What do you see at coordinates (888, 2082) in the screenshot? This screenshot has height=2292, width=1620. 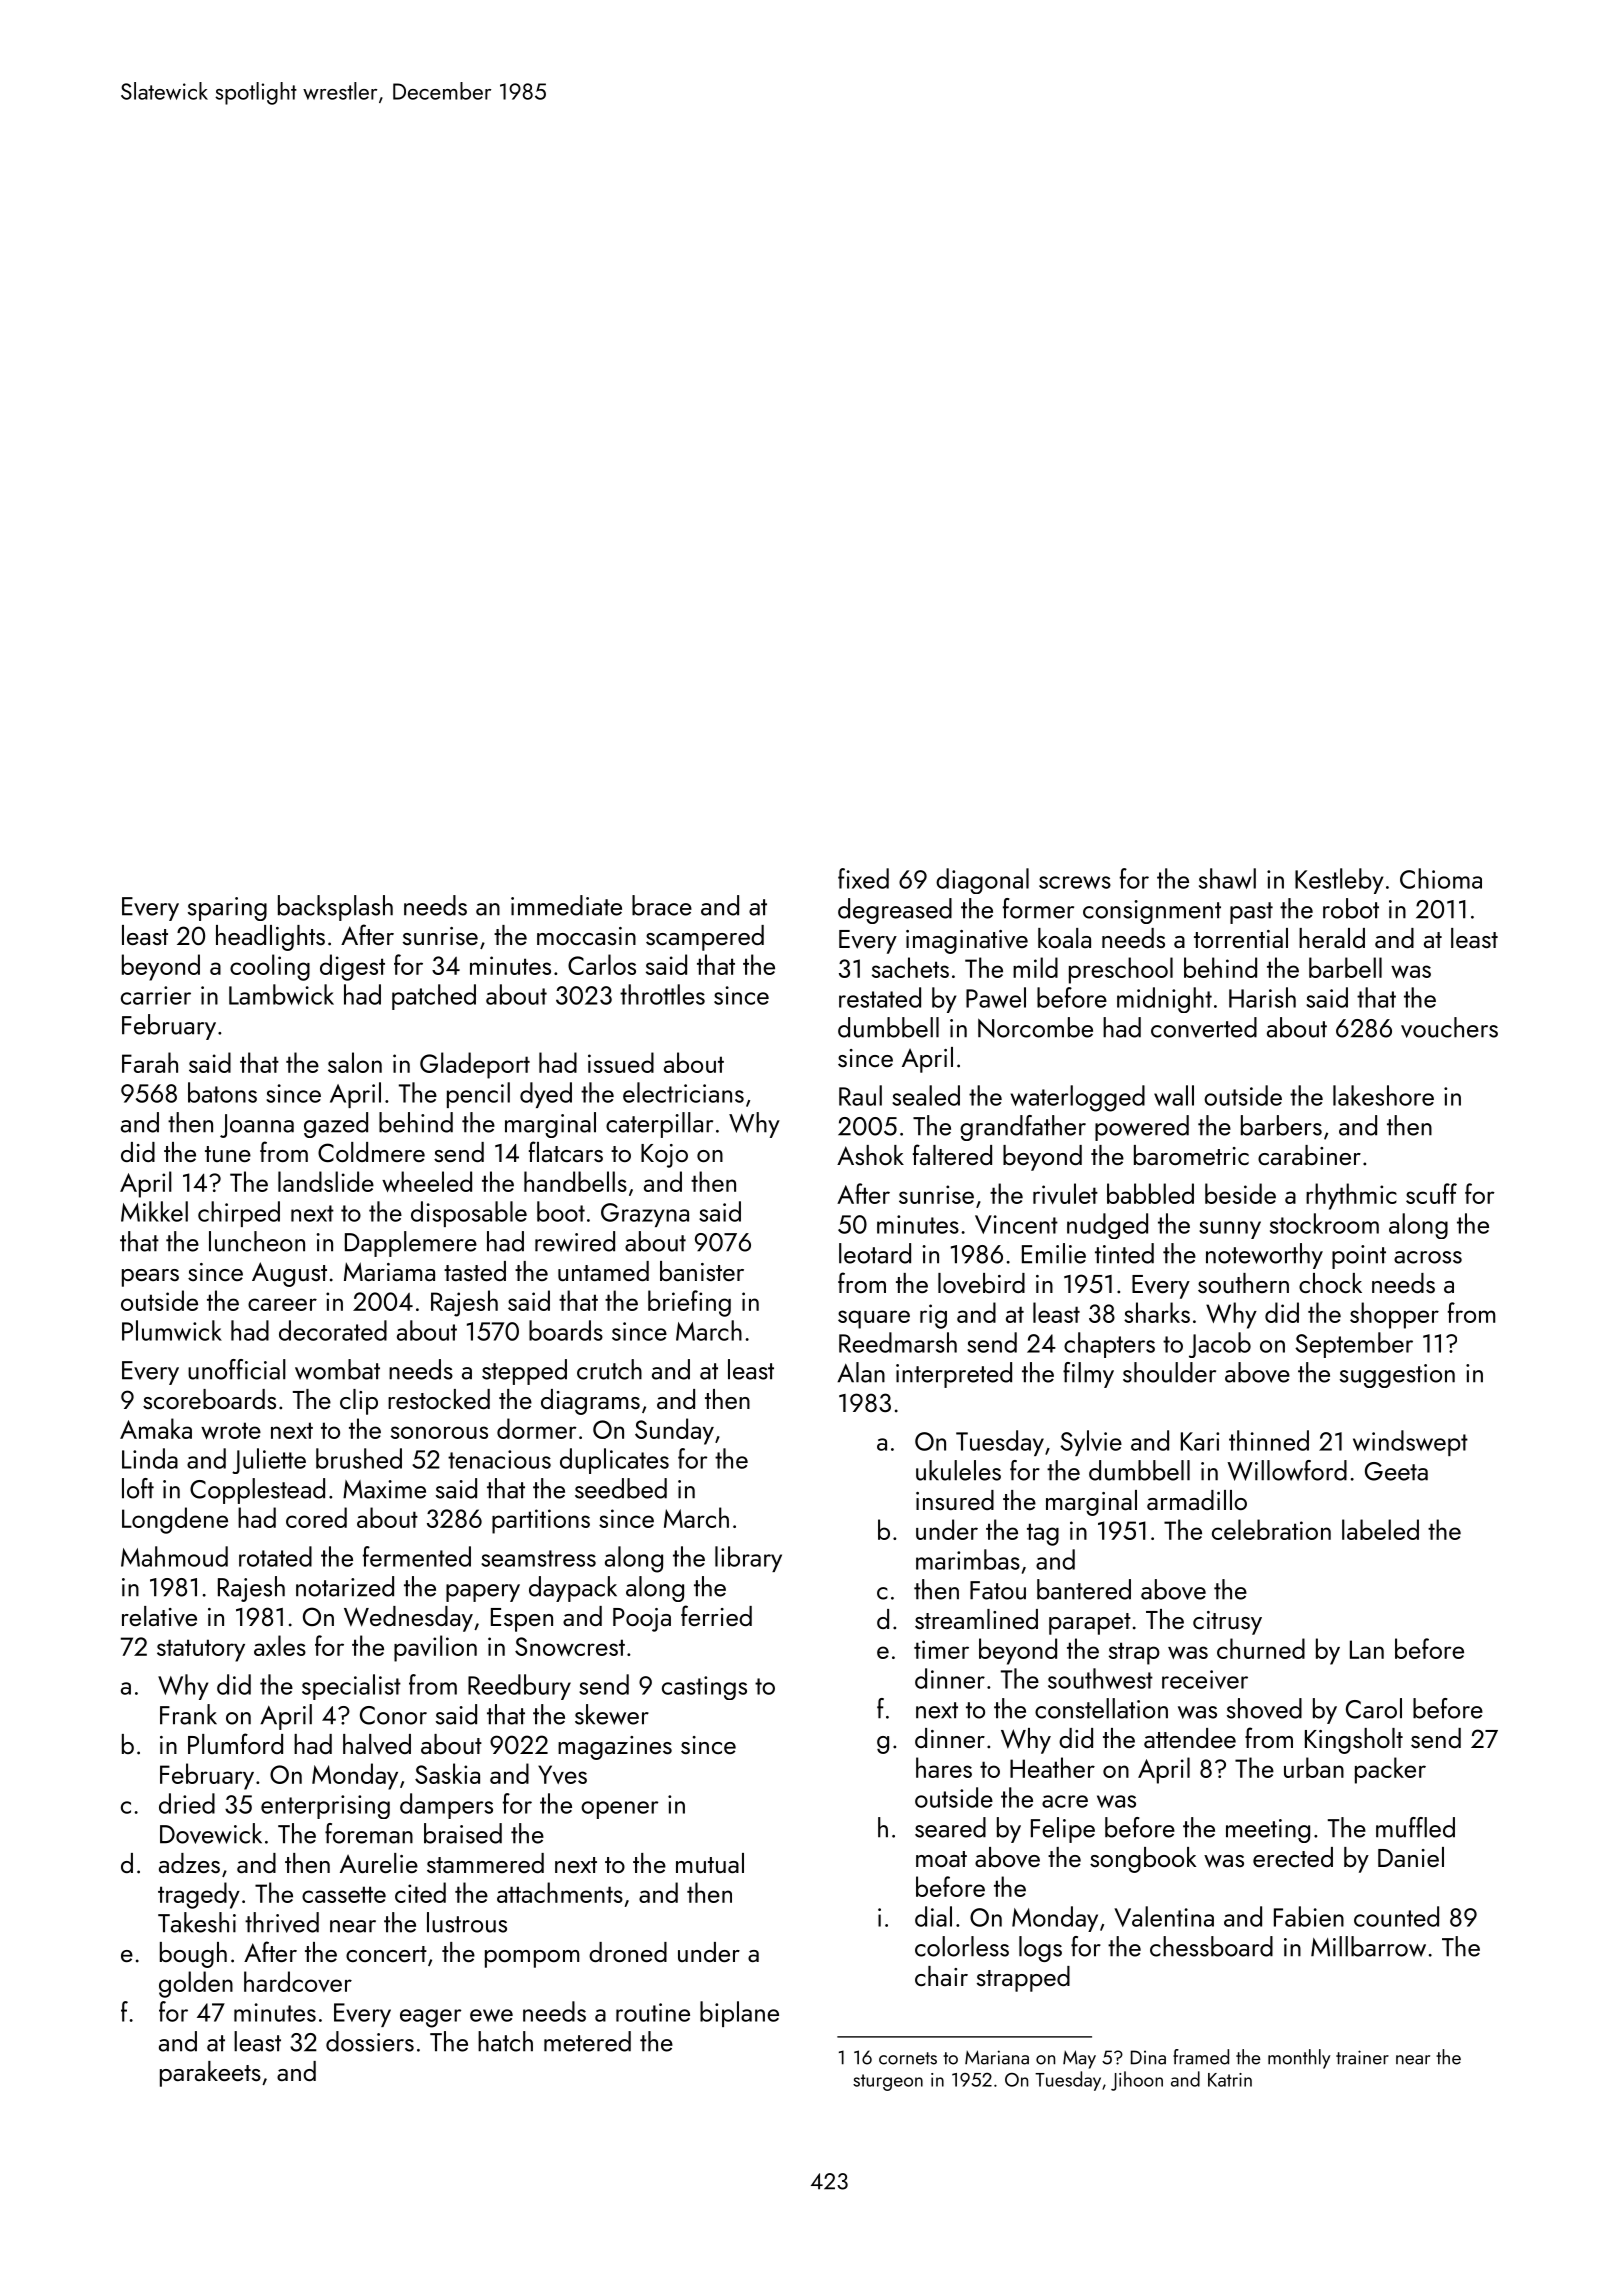 I see `sturgeon` at bounding box center [888, 2082].
